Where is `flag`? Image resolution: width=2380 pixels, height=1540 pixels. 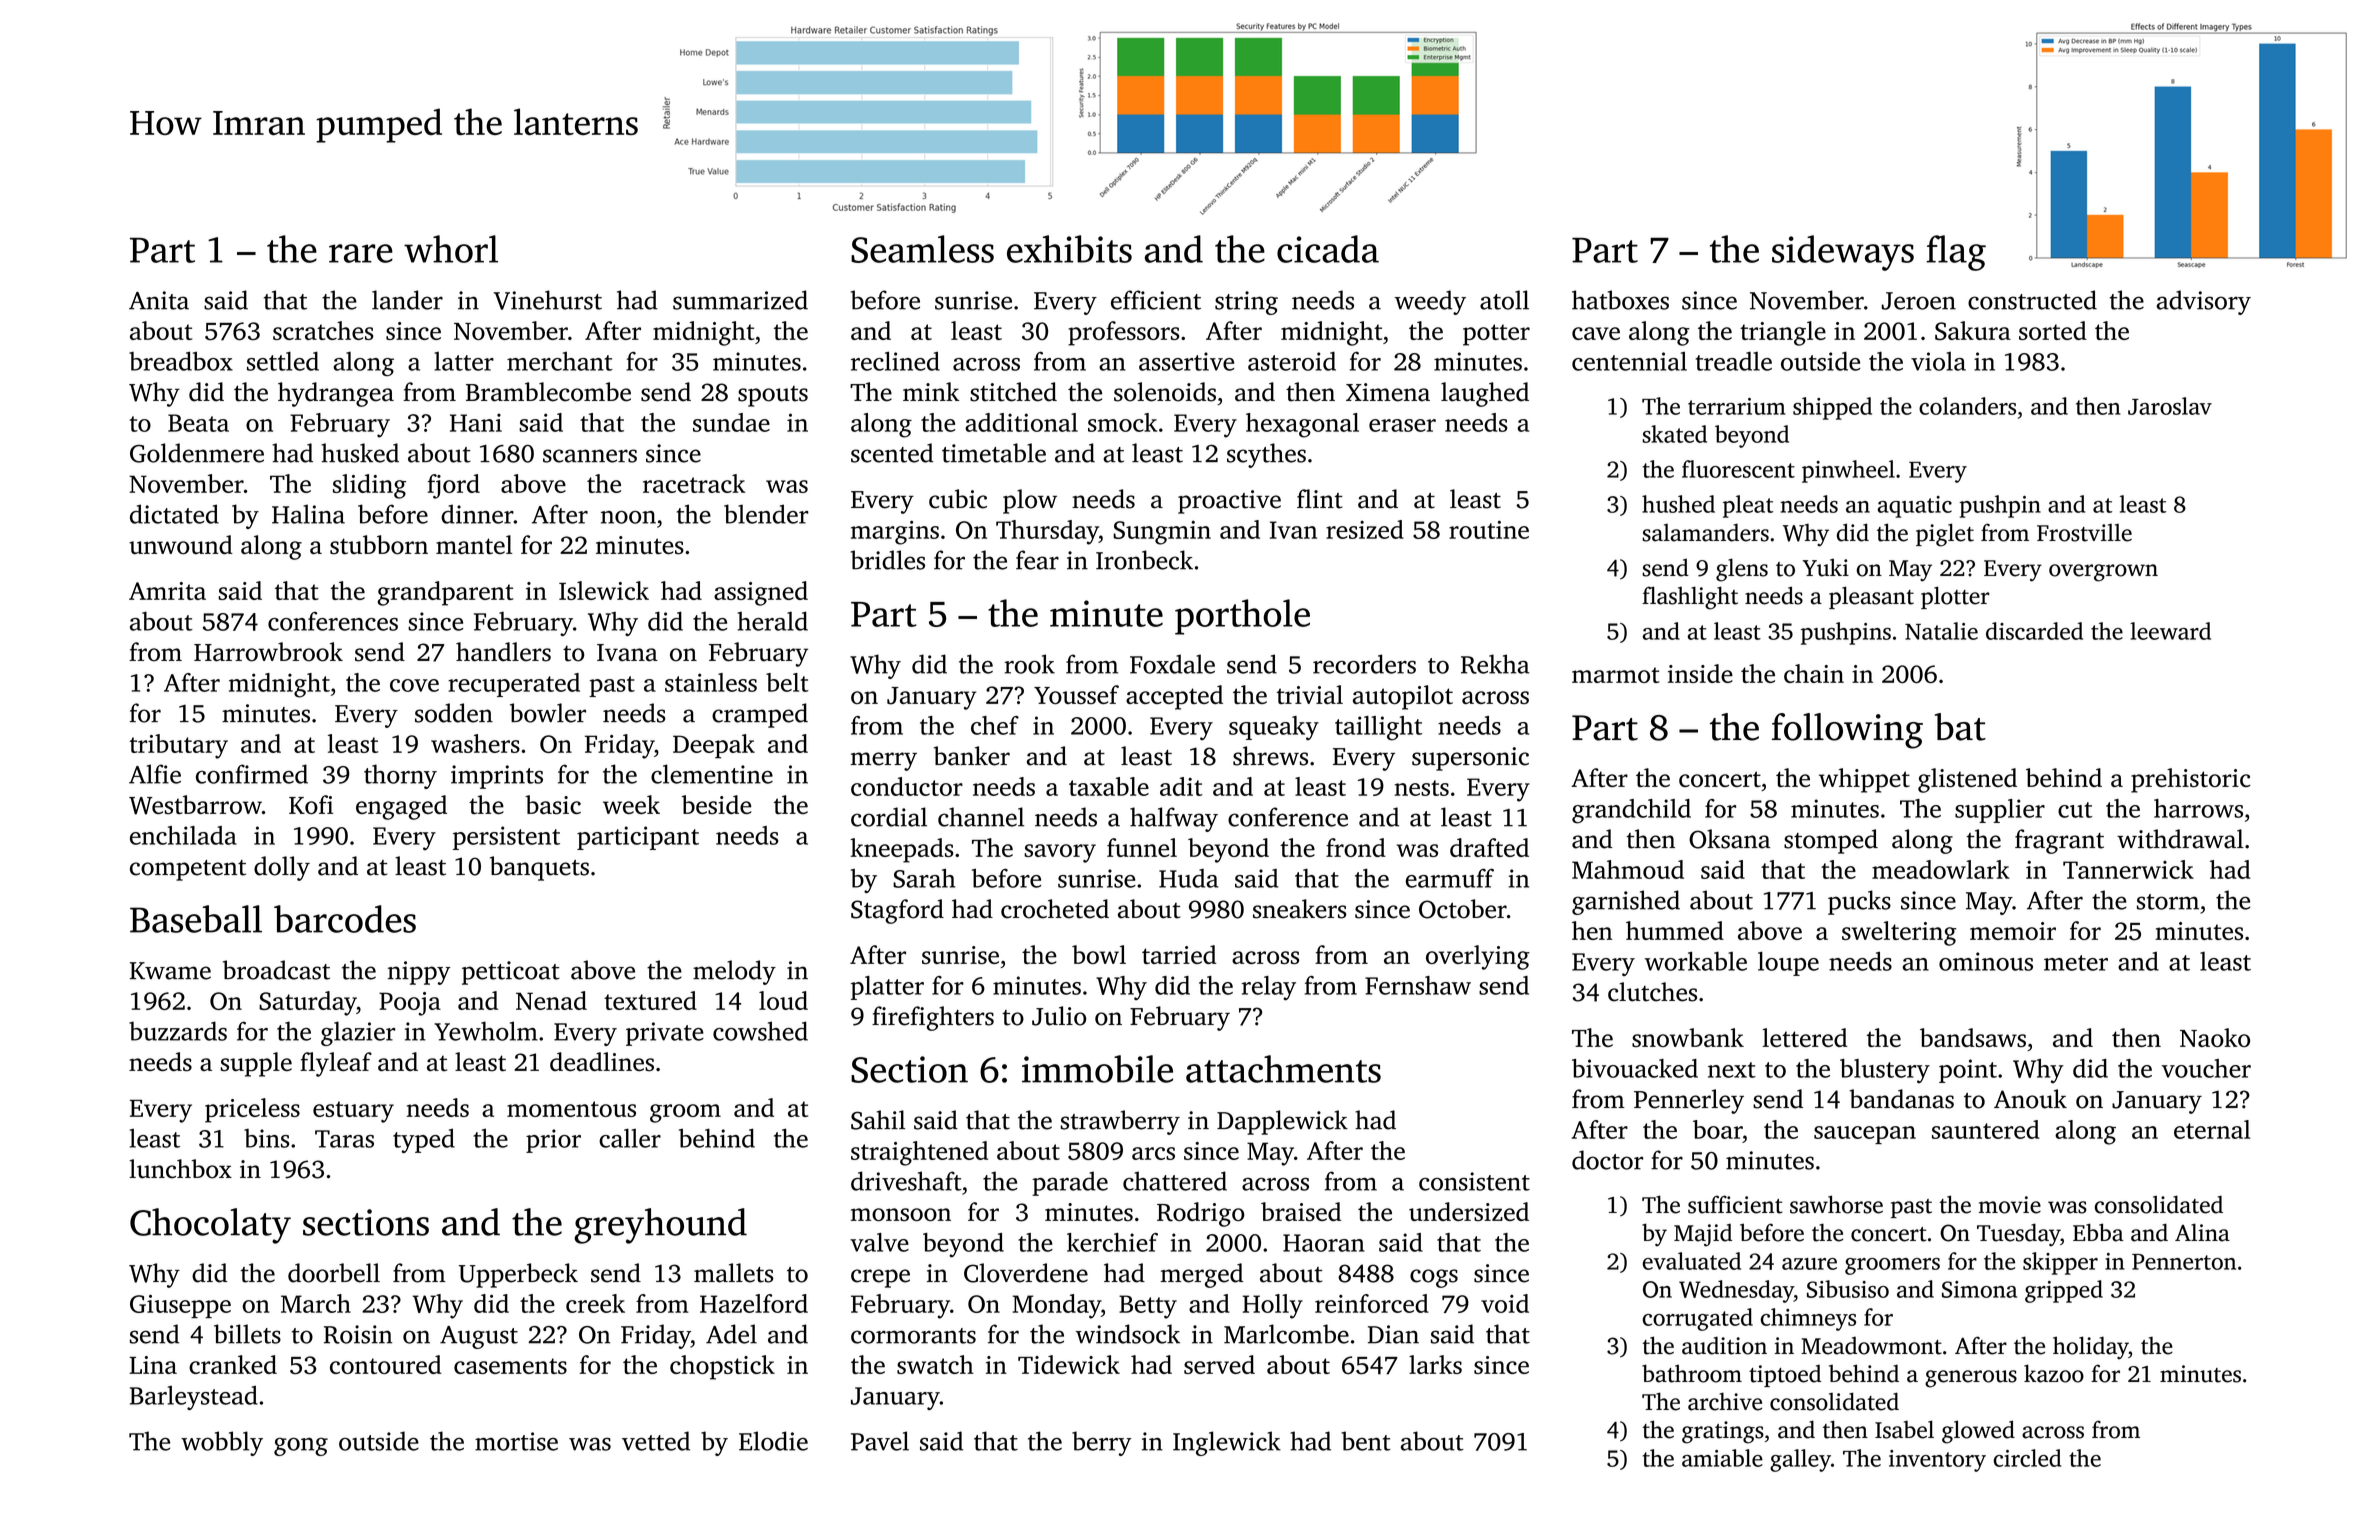
flag is located at coordinates (1956, 253).
